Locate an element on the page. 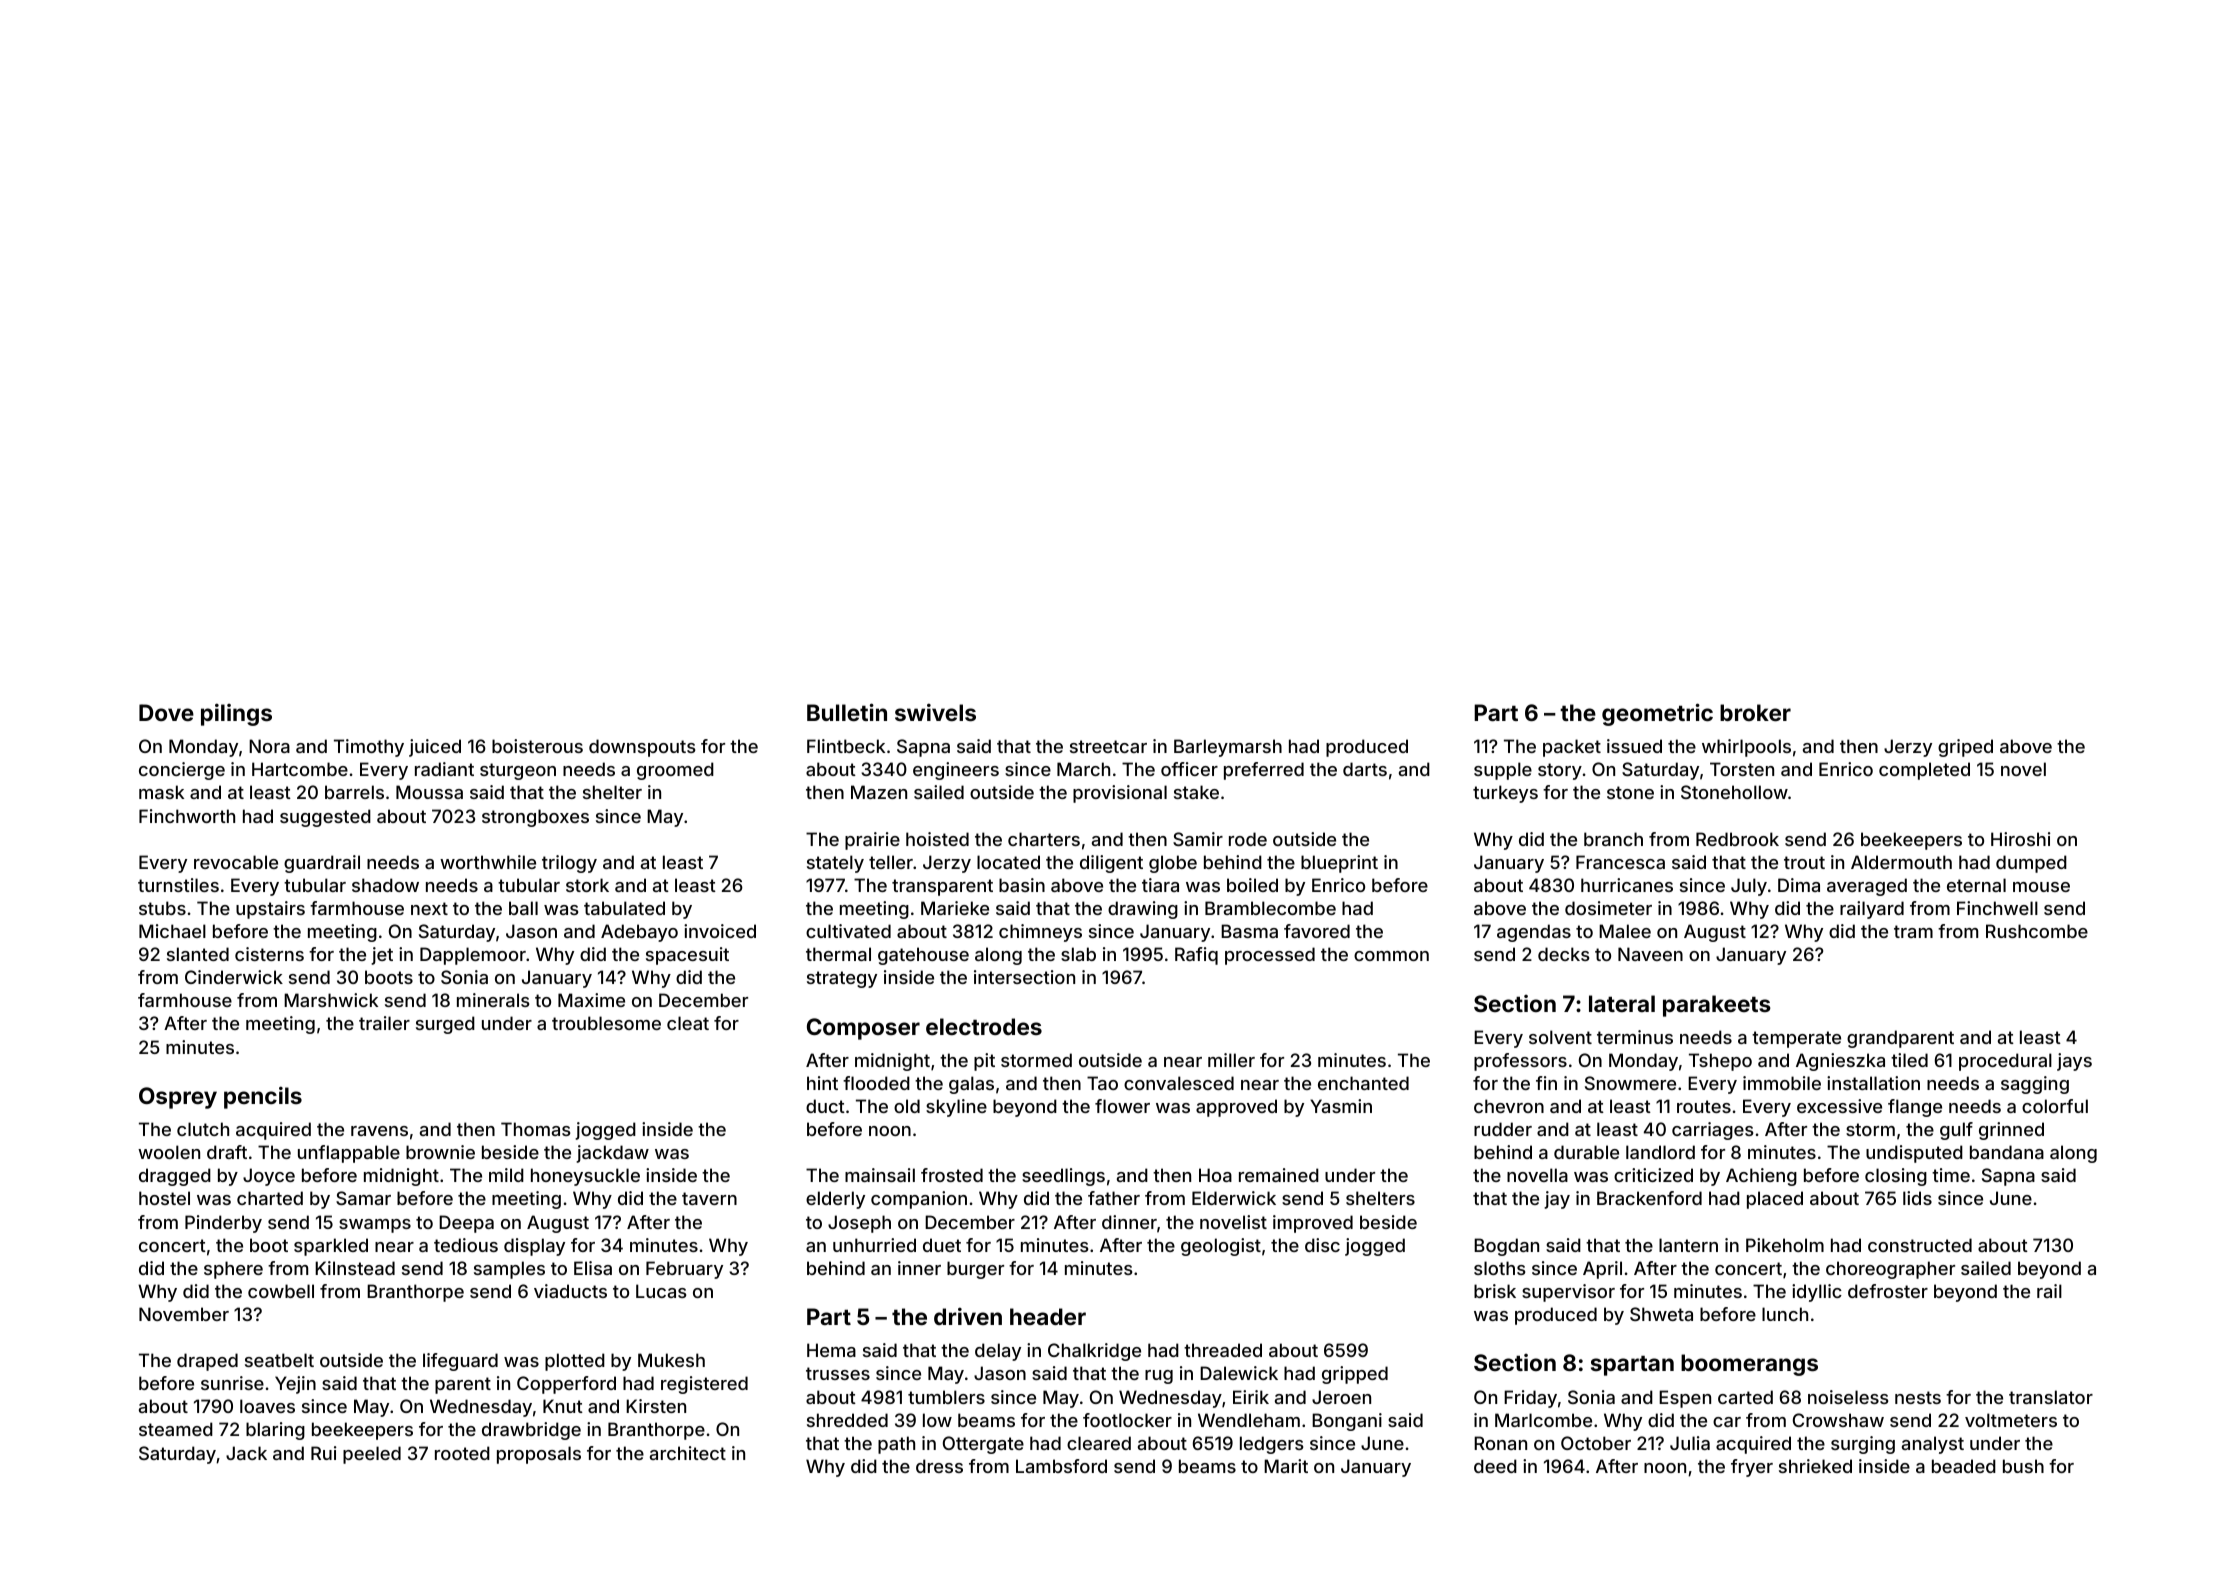 The image size is (2239, 1583). Nora is located at coordinates (269, 746).
